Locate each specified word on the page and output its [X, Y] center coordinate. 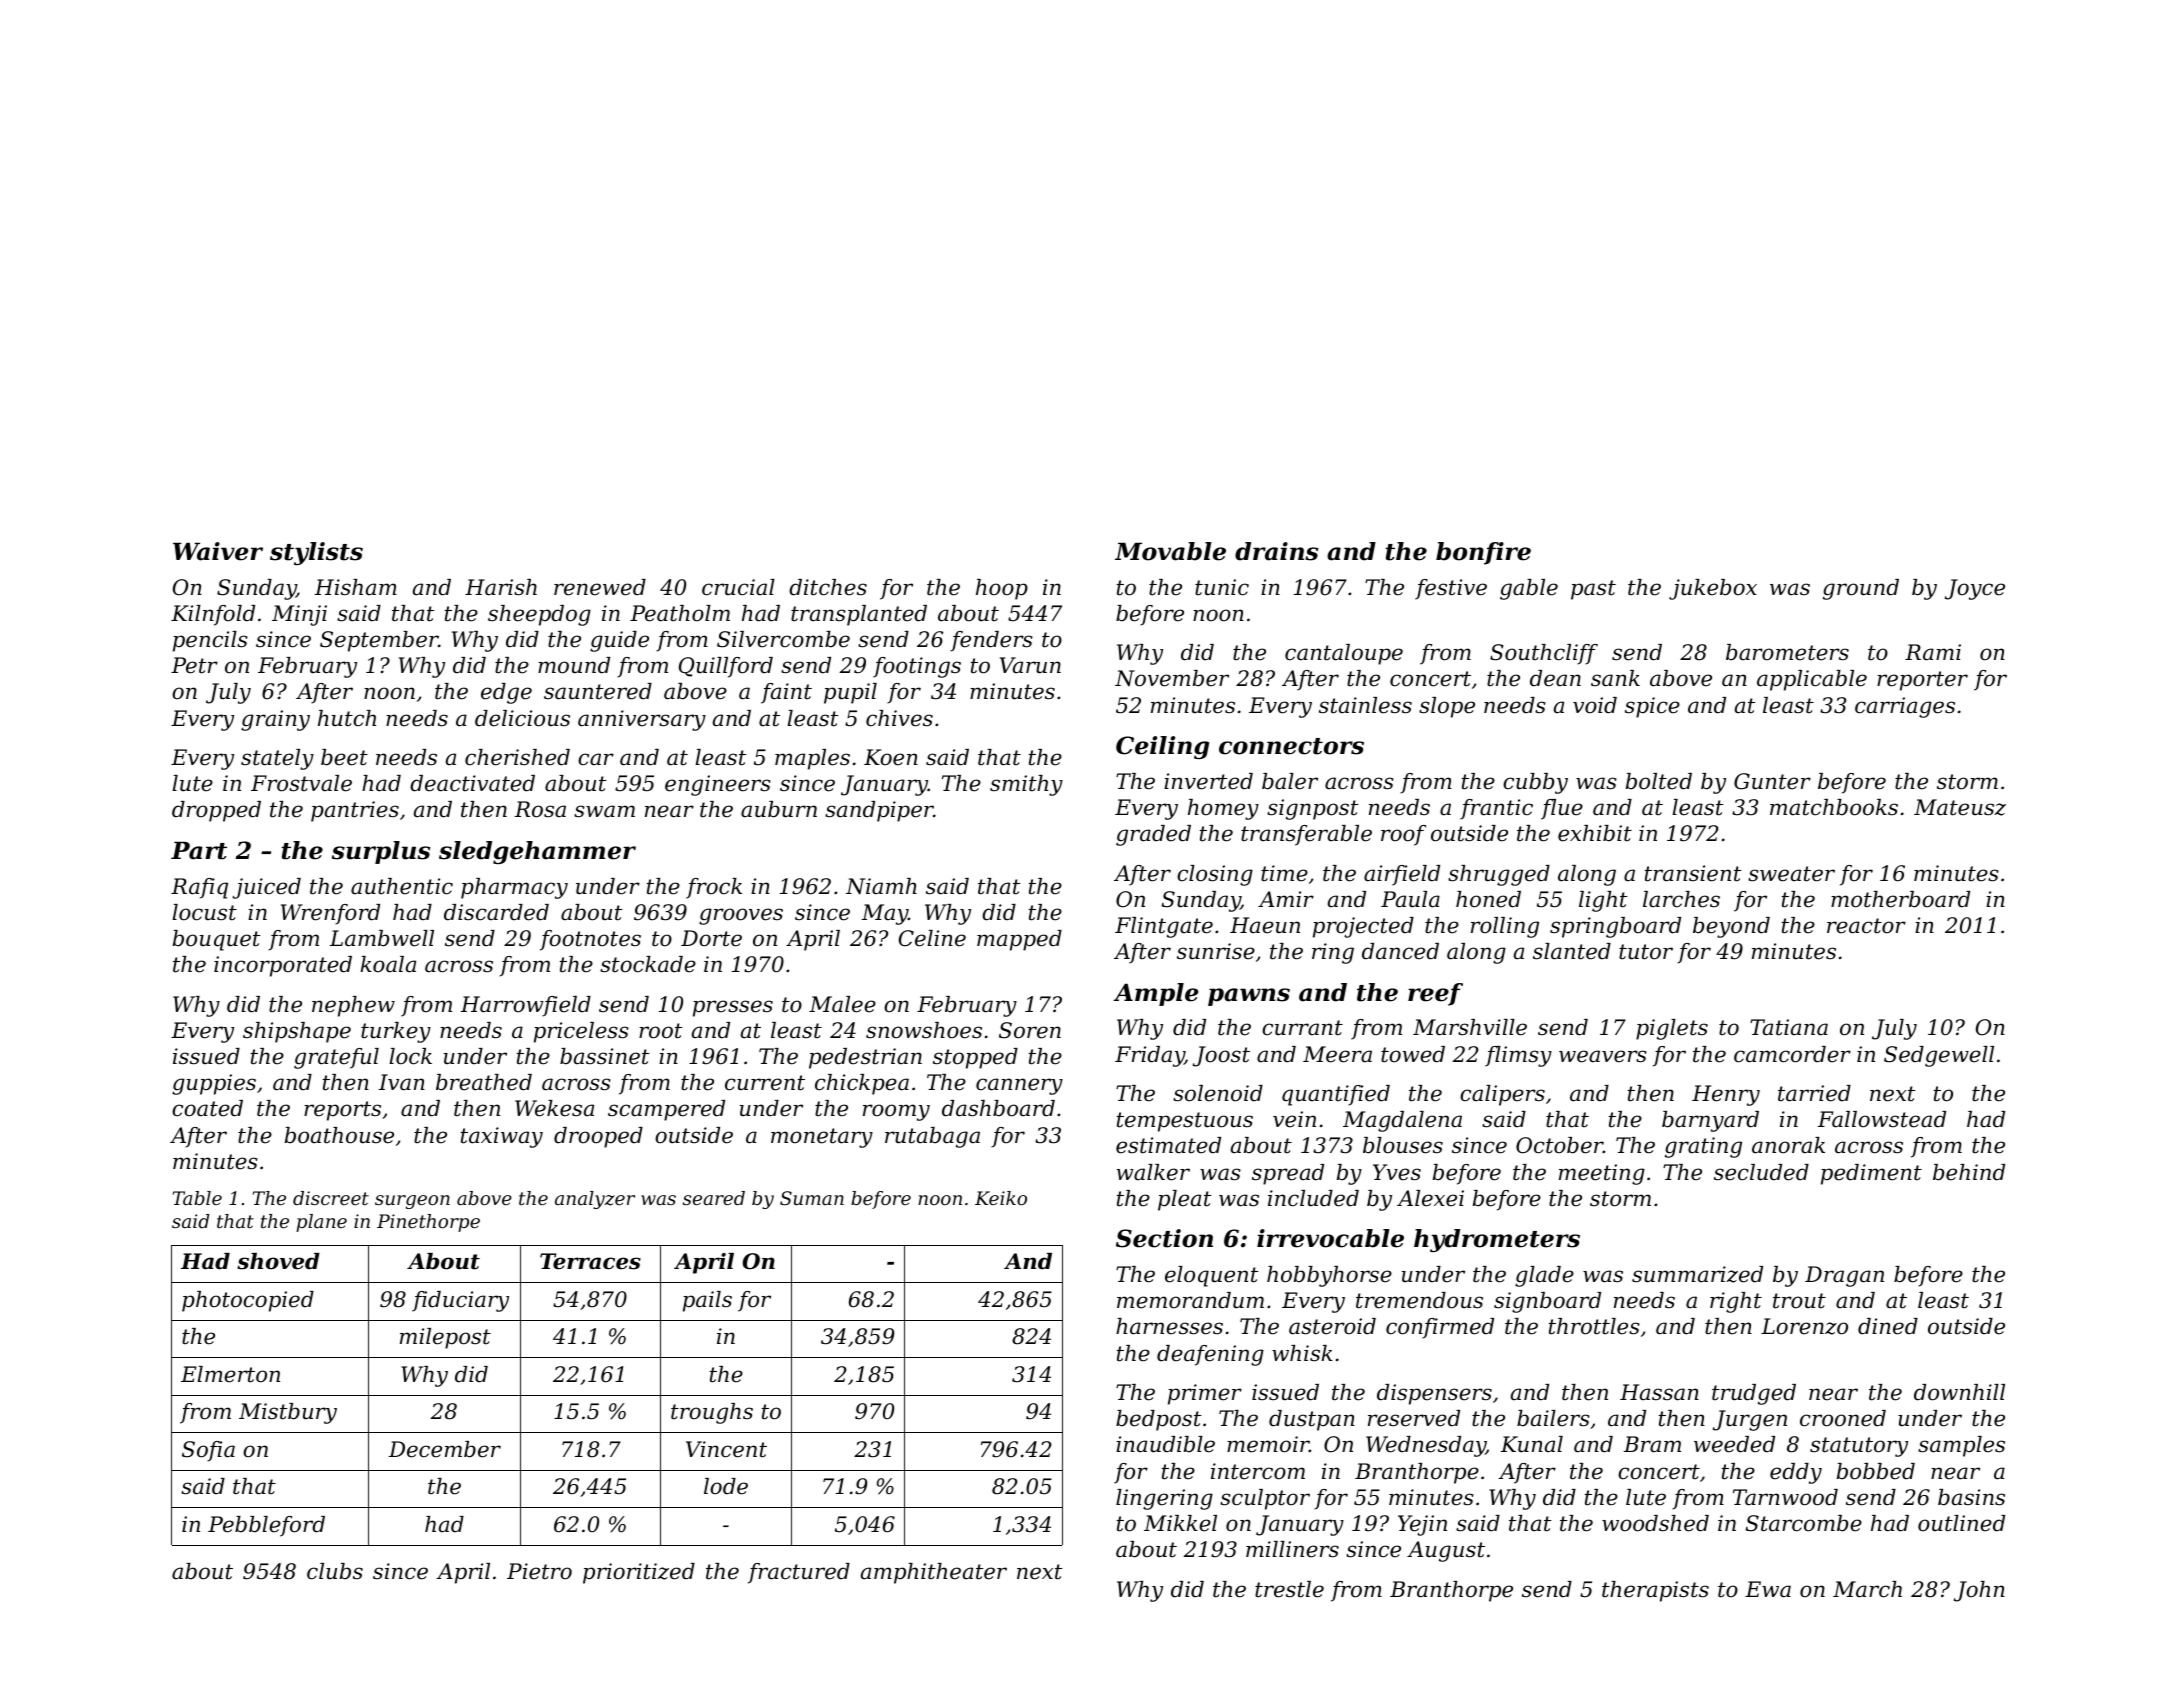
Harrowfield [526, 1006]
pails [707, 1301]
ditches [828, 587]
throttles [1594, 1326]
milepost [445, 1338]
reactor [1866, 926]
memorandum [1190, 1300]
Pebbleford [266, 1526]
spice [1652, 707]
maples [812, 759]
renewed [600, 587]
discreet [331, 1198]
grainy [275, 720]
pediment [1871, 1174]
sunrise [1216, 951]
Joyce [1975, 589]
